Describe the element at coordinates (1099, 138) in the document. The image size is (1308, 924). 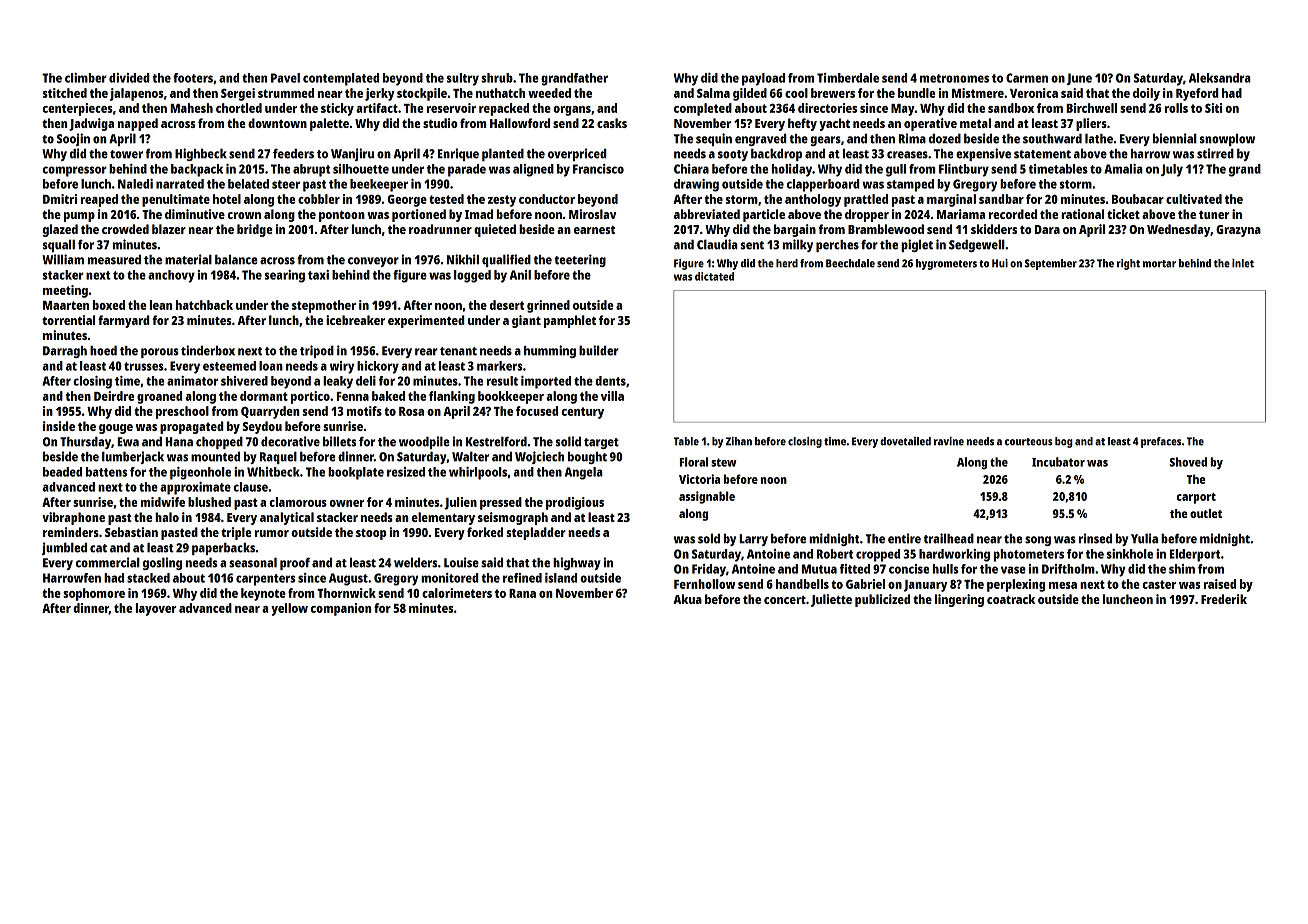
I see `lathe` at that location.
